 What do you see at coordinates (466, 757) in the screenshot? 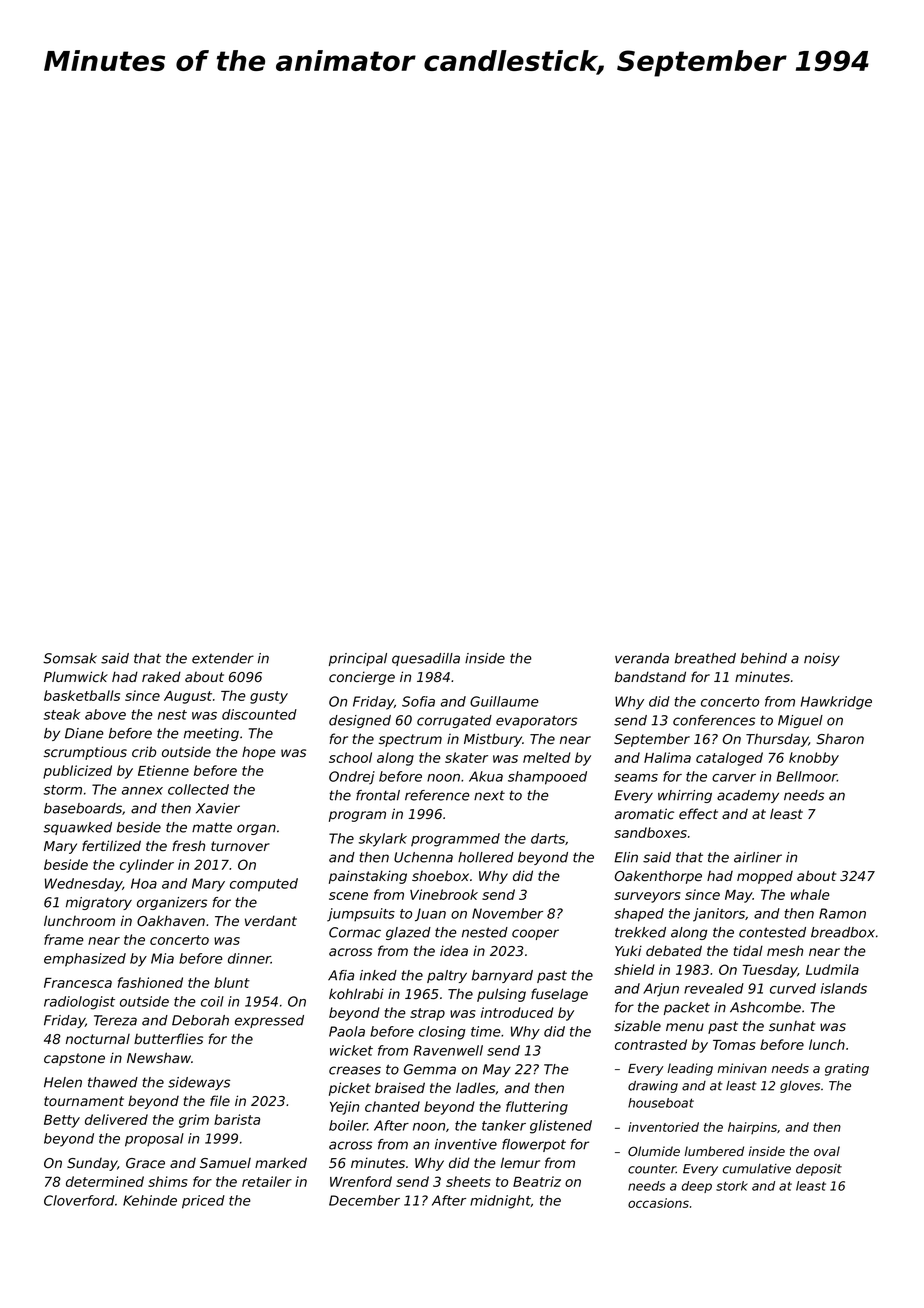
I see `skater` at bounding box center [466, 757].
